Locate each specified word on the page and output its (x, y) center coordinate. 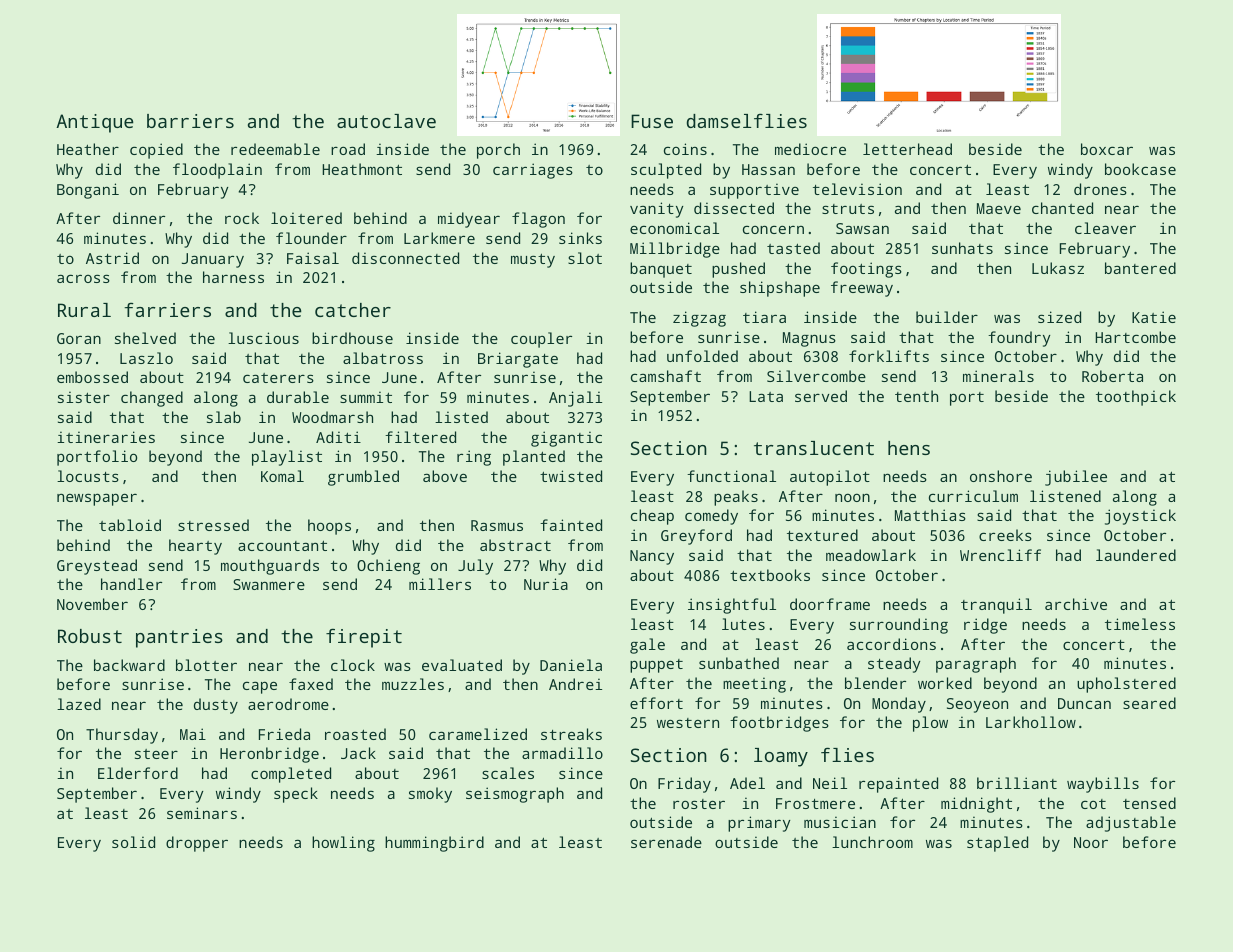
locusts (88, 476)
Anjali (575, 399)
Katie (1154, 317)
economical (674, 228)
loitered (306, 218)
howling (343, 844)
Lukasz (1058, 268)
